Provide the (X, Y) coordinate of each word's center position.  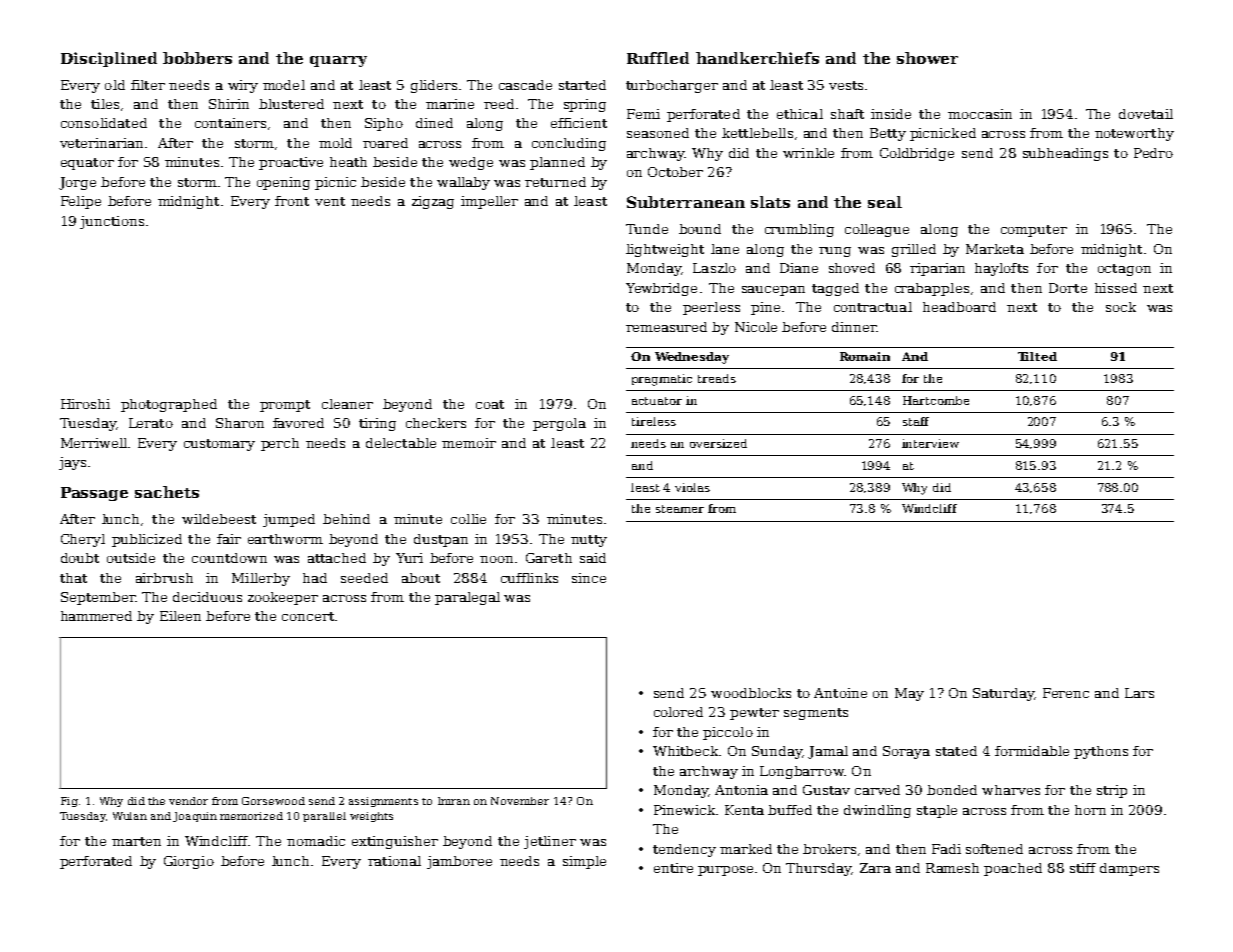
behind (346, 519)
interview (930, 443)
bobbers (197, 58)
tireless (654, 421)
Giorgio (189, 862)
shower (927, 58)
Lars (1139, 693)
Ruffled (658, 58)
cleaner (347, 404)
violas (692, 487)
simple (584, 862)
